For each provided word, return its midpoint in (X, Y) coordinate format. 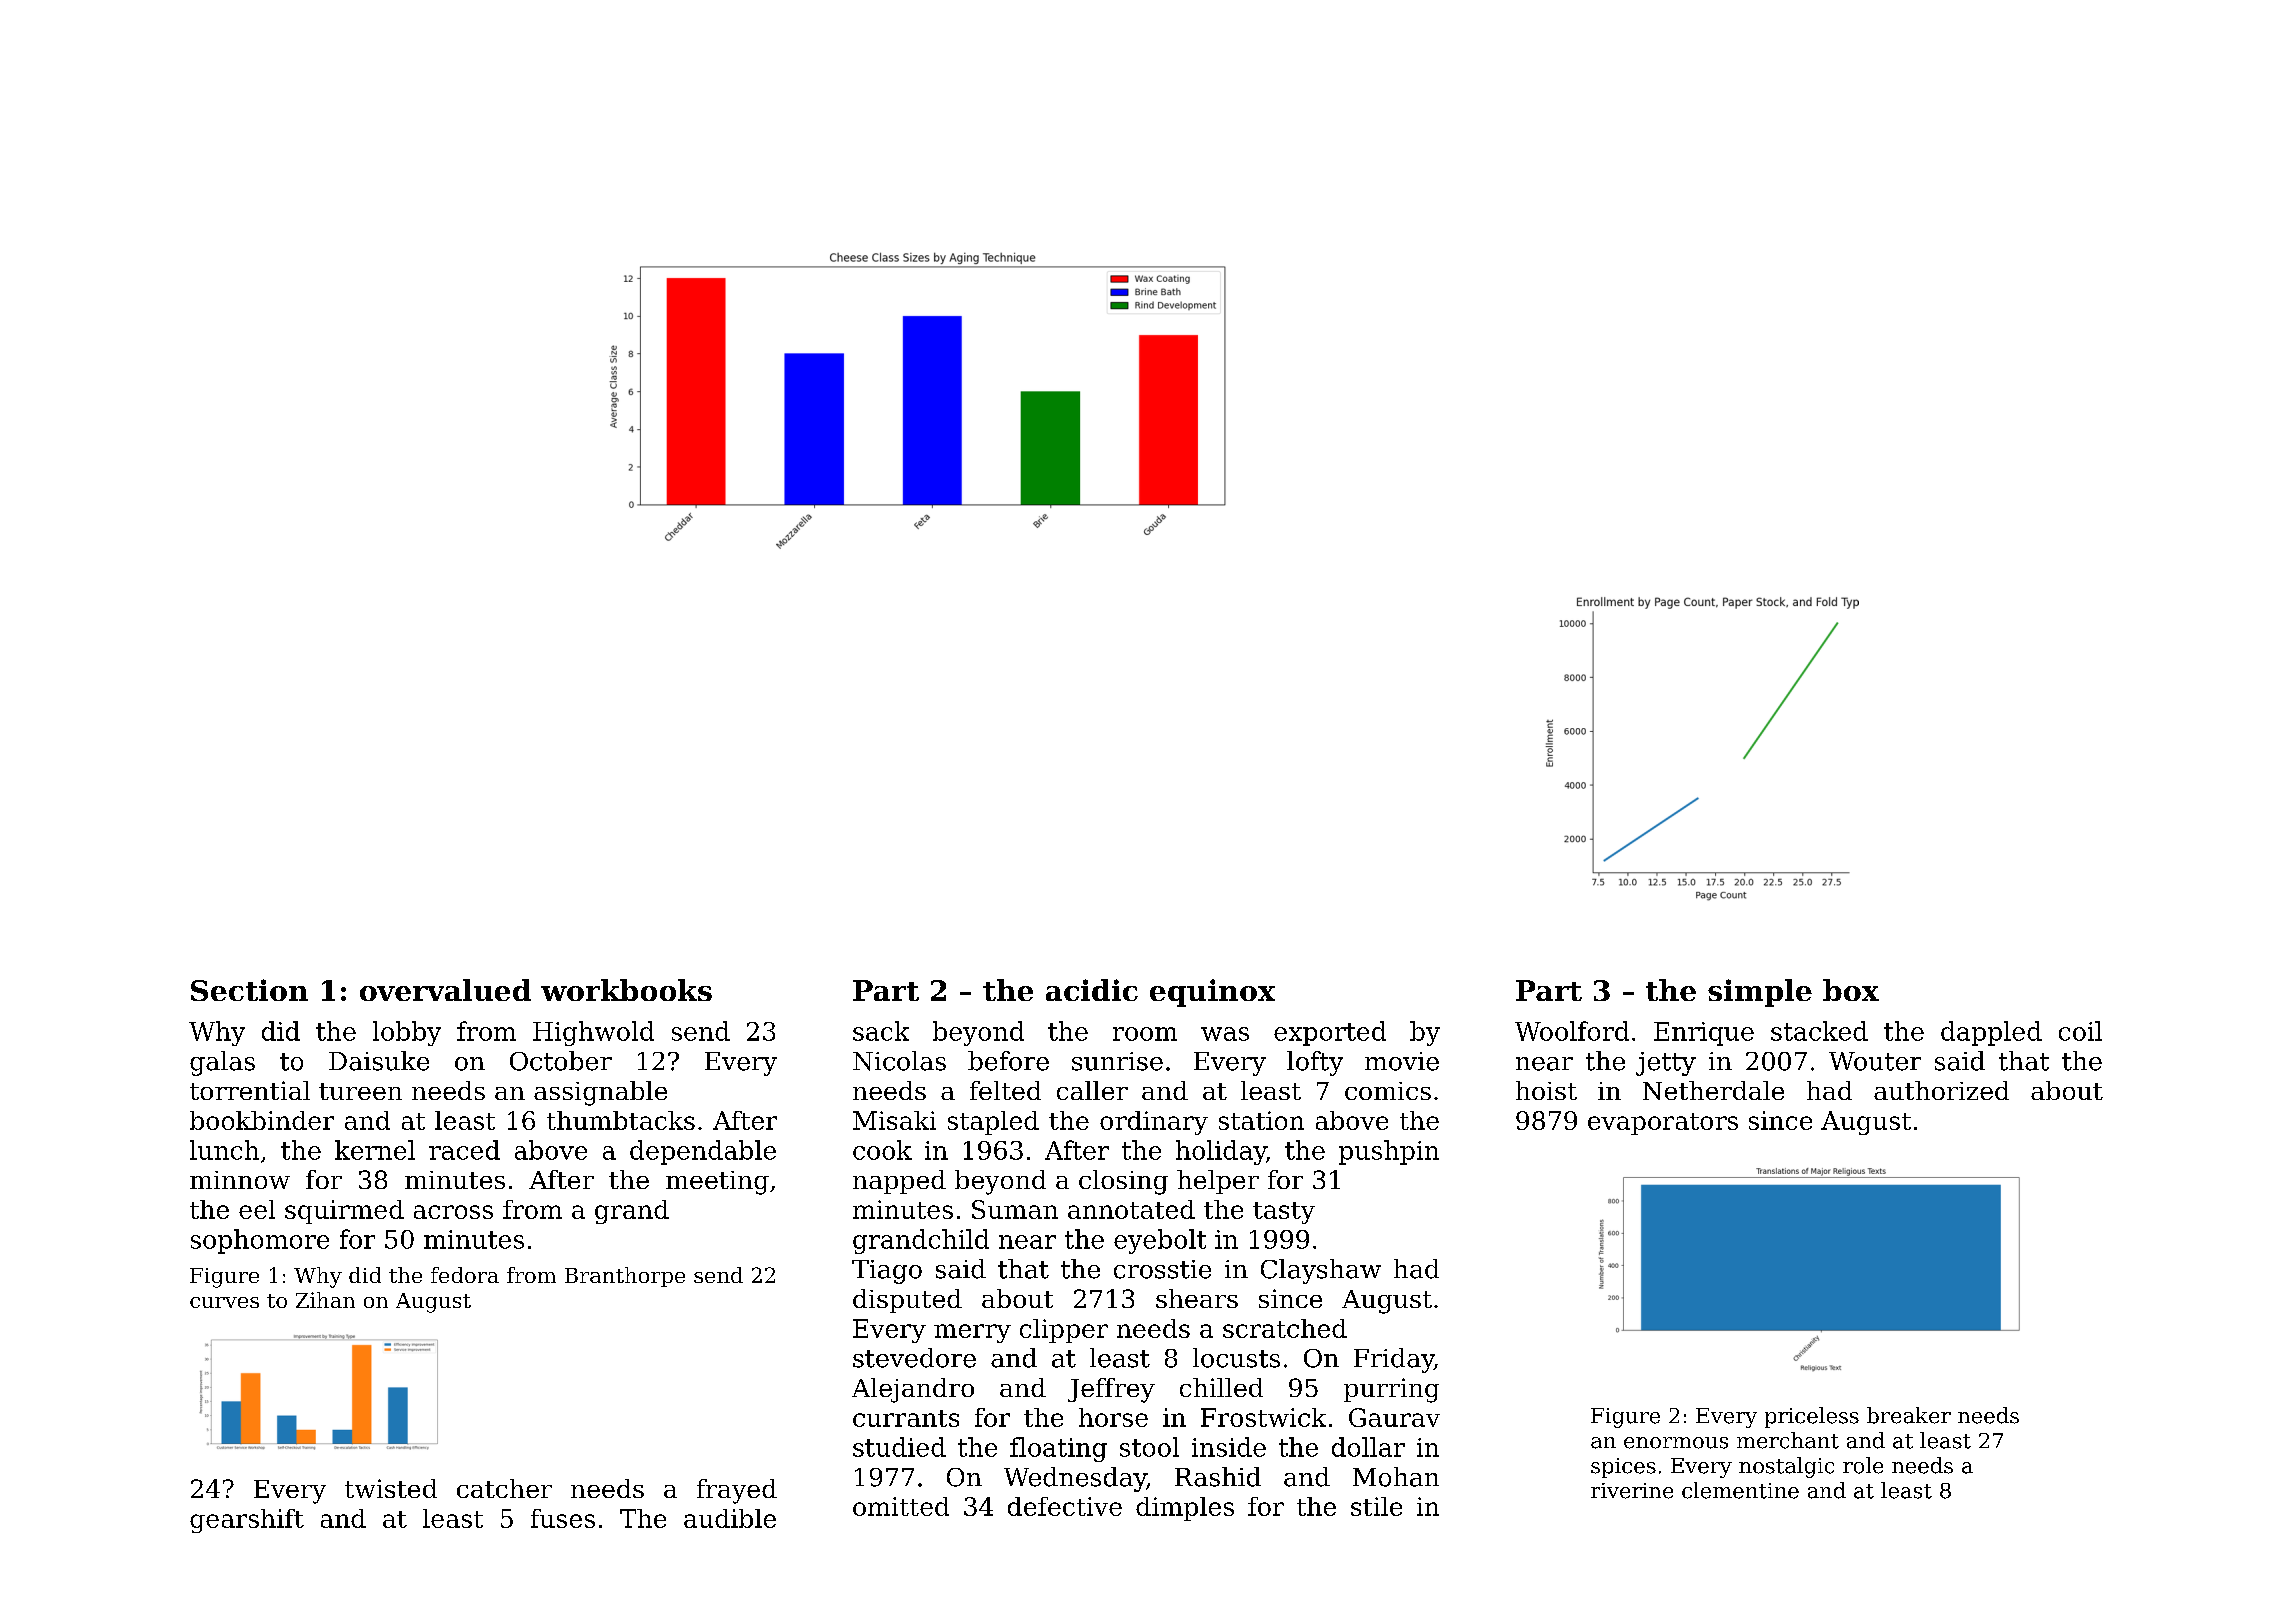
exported (1330, 1033)
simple (1760, 993)
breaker (1909, 1415)
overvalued (445, 990)
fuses (563, 1518)
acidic (1092, 990)
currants (906, 1418)
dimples (1185, 1509)
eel (257, 1209)
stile (1376, 1506)
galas (222, 1063)
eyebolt (1160, 1241)
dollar (1368, 1447)
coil (2080, 1031)
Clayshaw (1321, 1271)
